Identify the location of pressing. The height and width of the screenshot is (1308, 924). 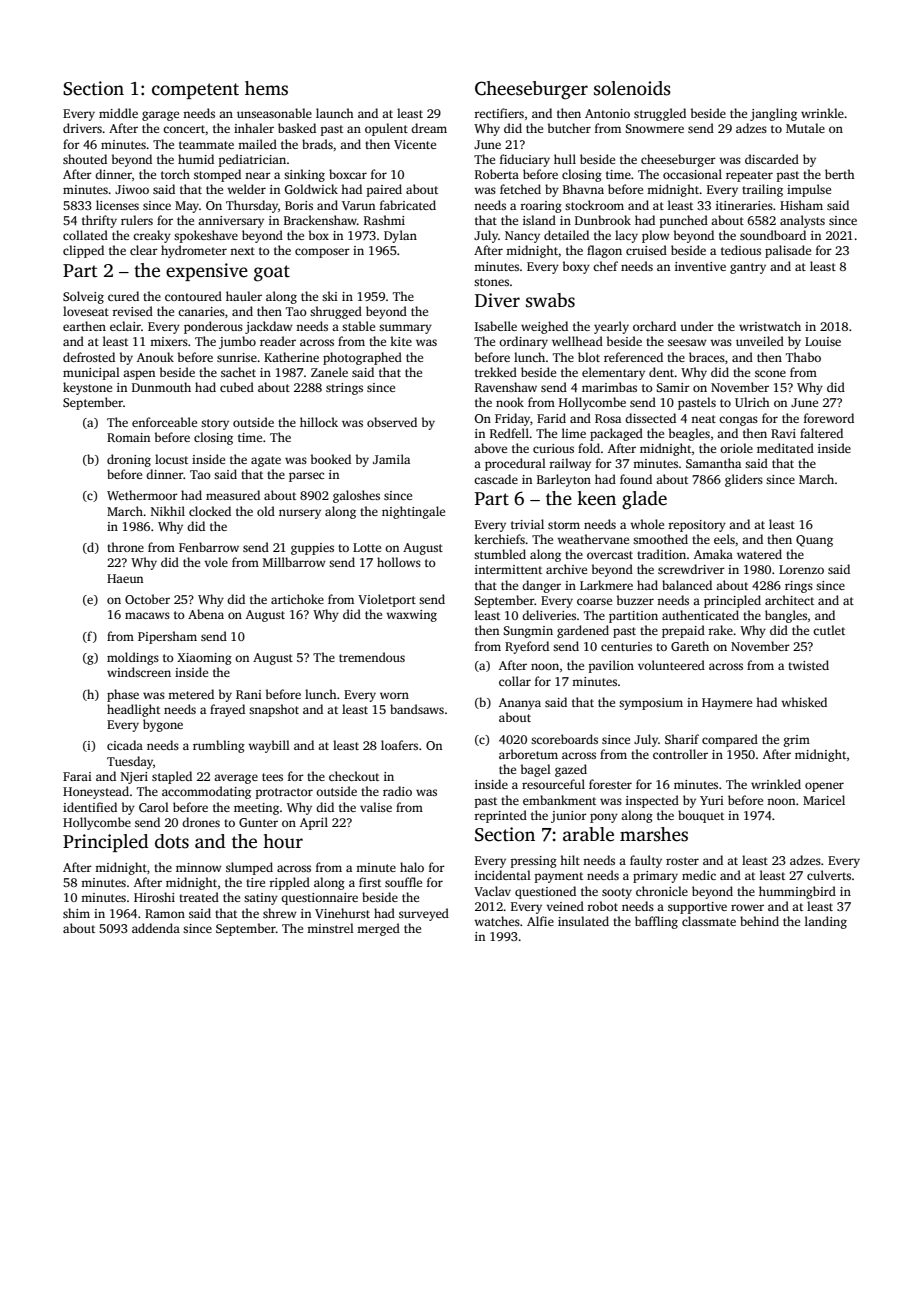
(534, 862).
